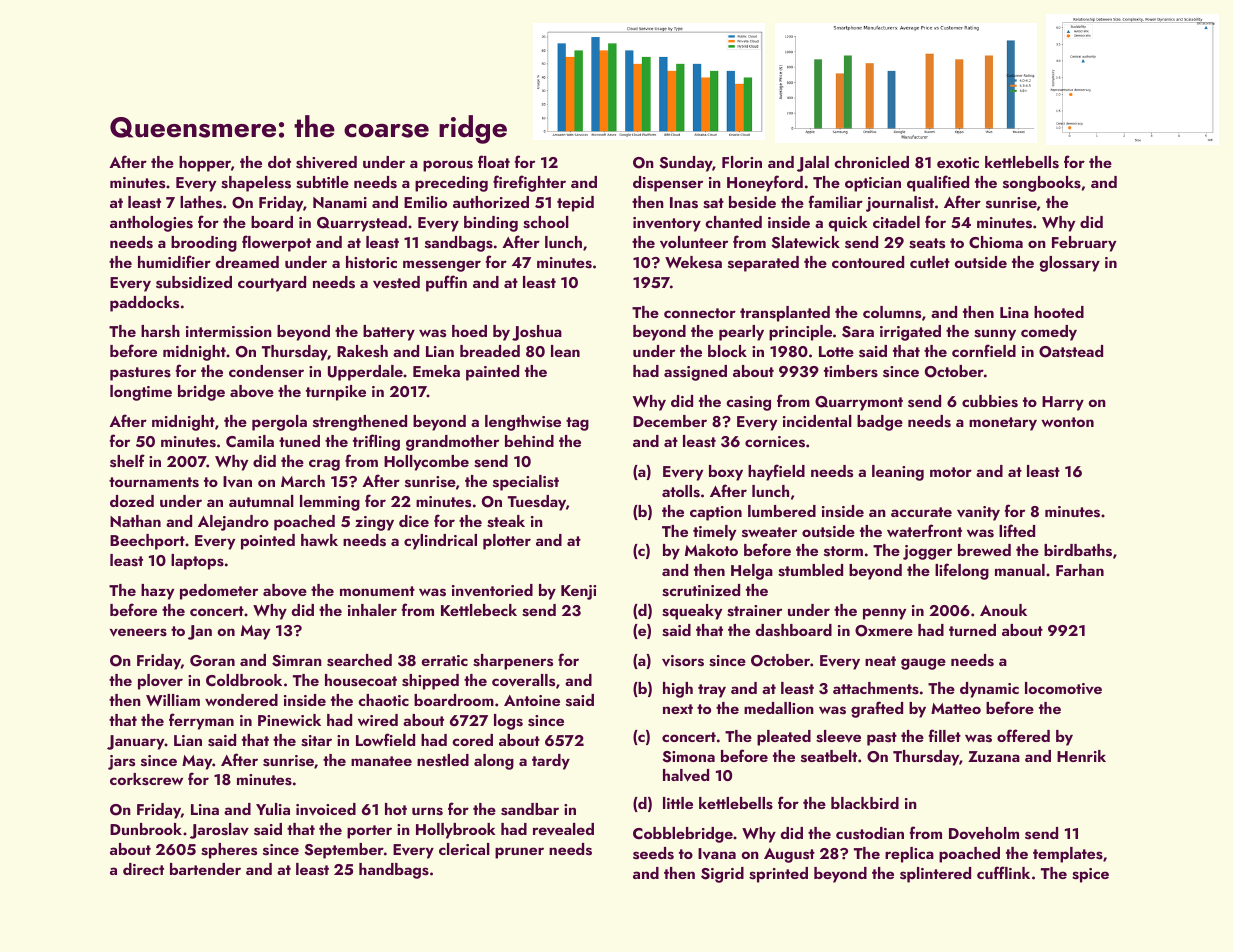  I want to click on cutlet, so click(930, 262).
